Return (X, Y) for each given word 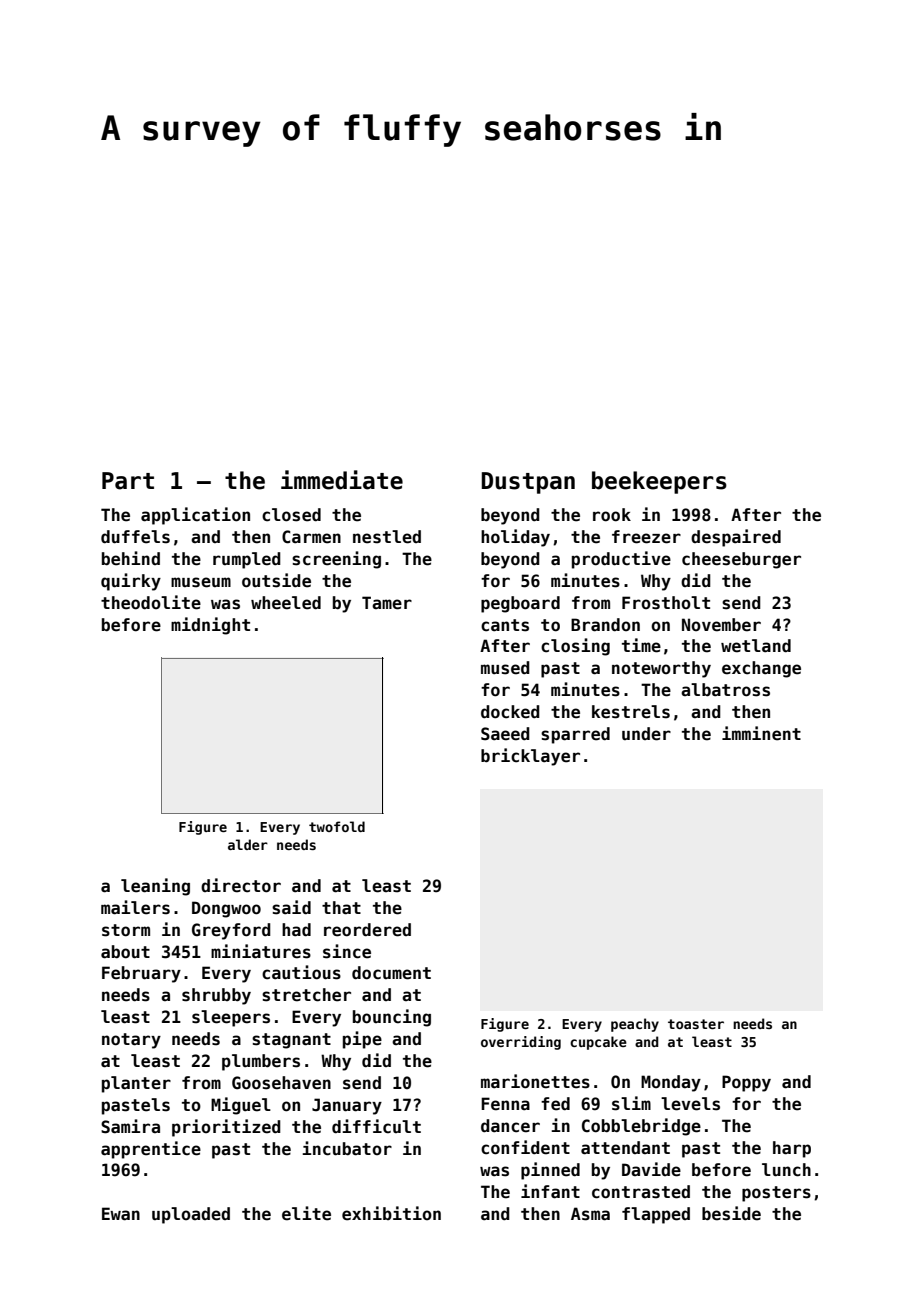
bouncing (392, 1018)
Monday (671, 1083)
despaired (736, 538)
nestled (387, 537)
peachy (635, 1025)
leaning (155, 887)
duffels (135, 537)
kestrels (631, 712)
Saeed (505, 734)
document (391, 973)
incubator (347, 1148)
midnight (210, 626)
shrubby (216, 996)
